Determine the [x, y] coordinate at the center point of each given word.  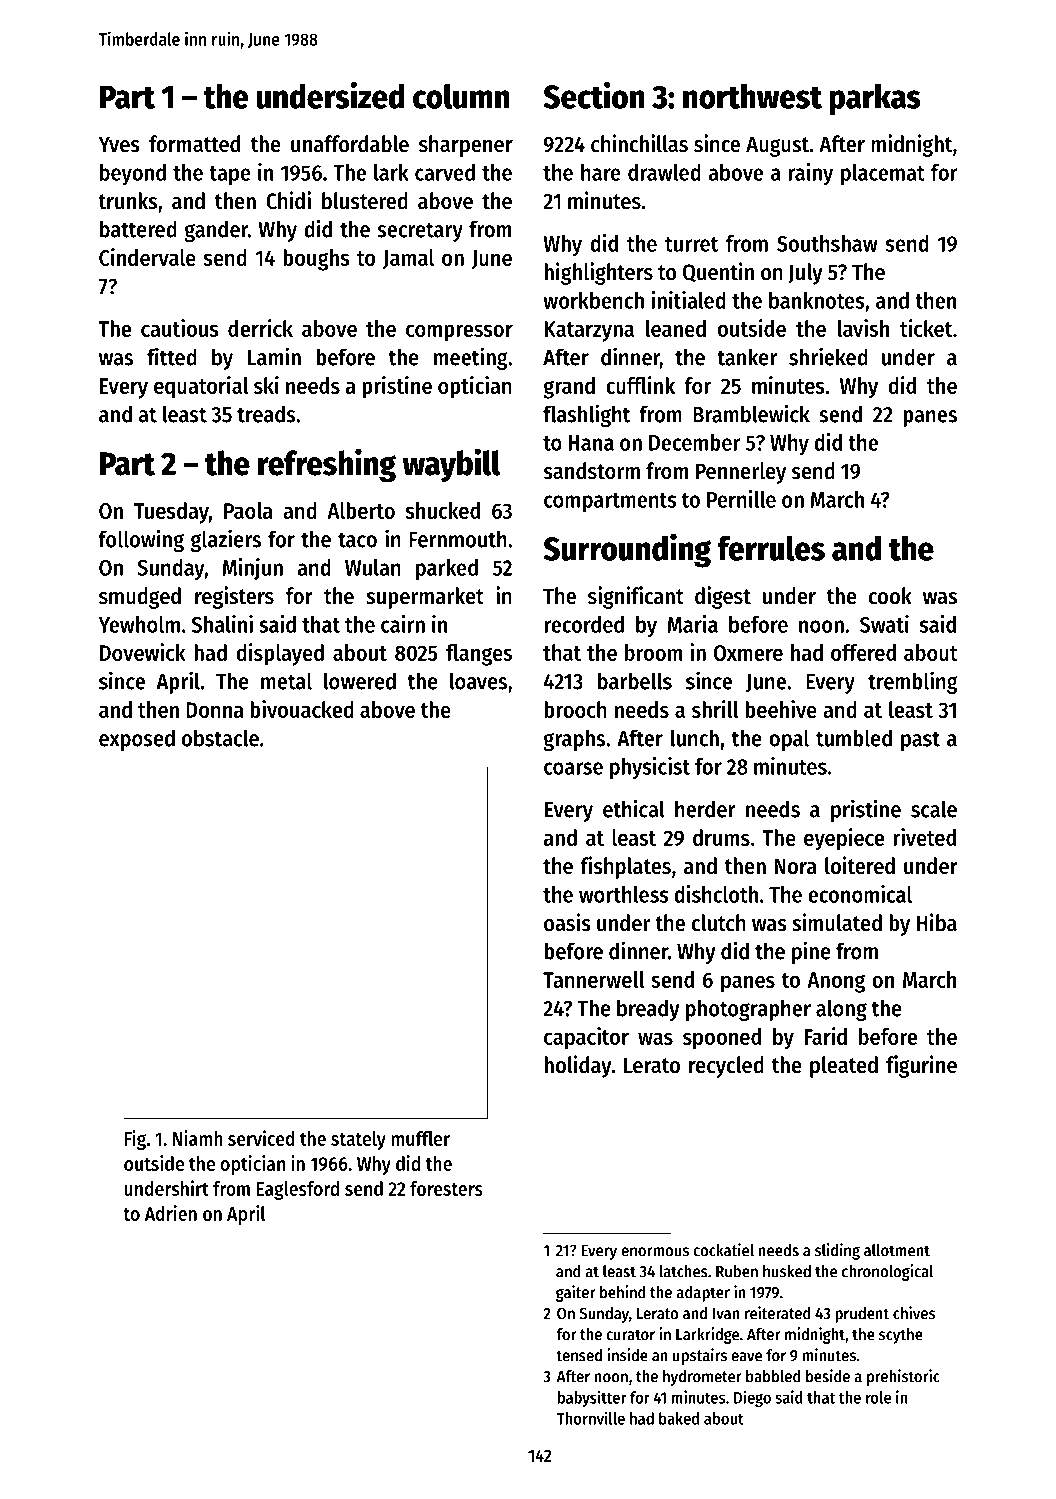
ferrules [771, 548]
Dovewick [143, 652]
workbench [593, 300]
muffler [420, 1138]
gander [216, 231]
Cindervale [147, 257]
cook [890, 596]
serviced [261, 1138]
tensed [579, 1355]
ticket [926, 328]
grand [569, 388]
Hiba [937, 922]
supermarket [425, 598]
